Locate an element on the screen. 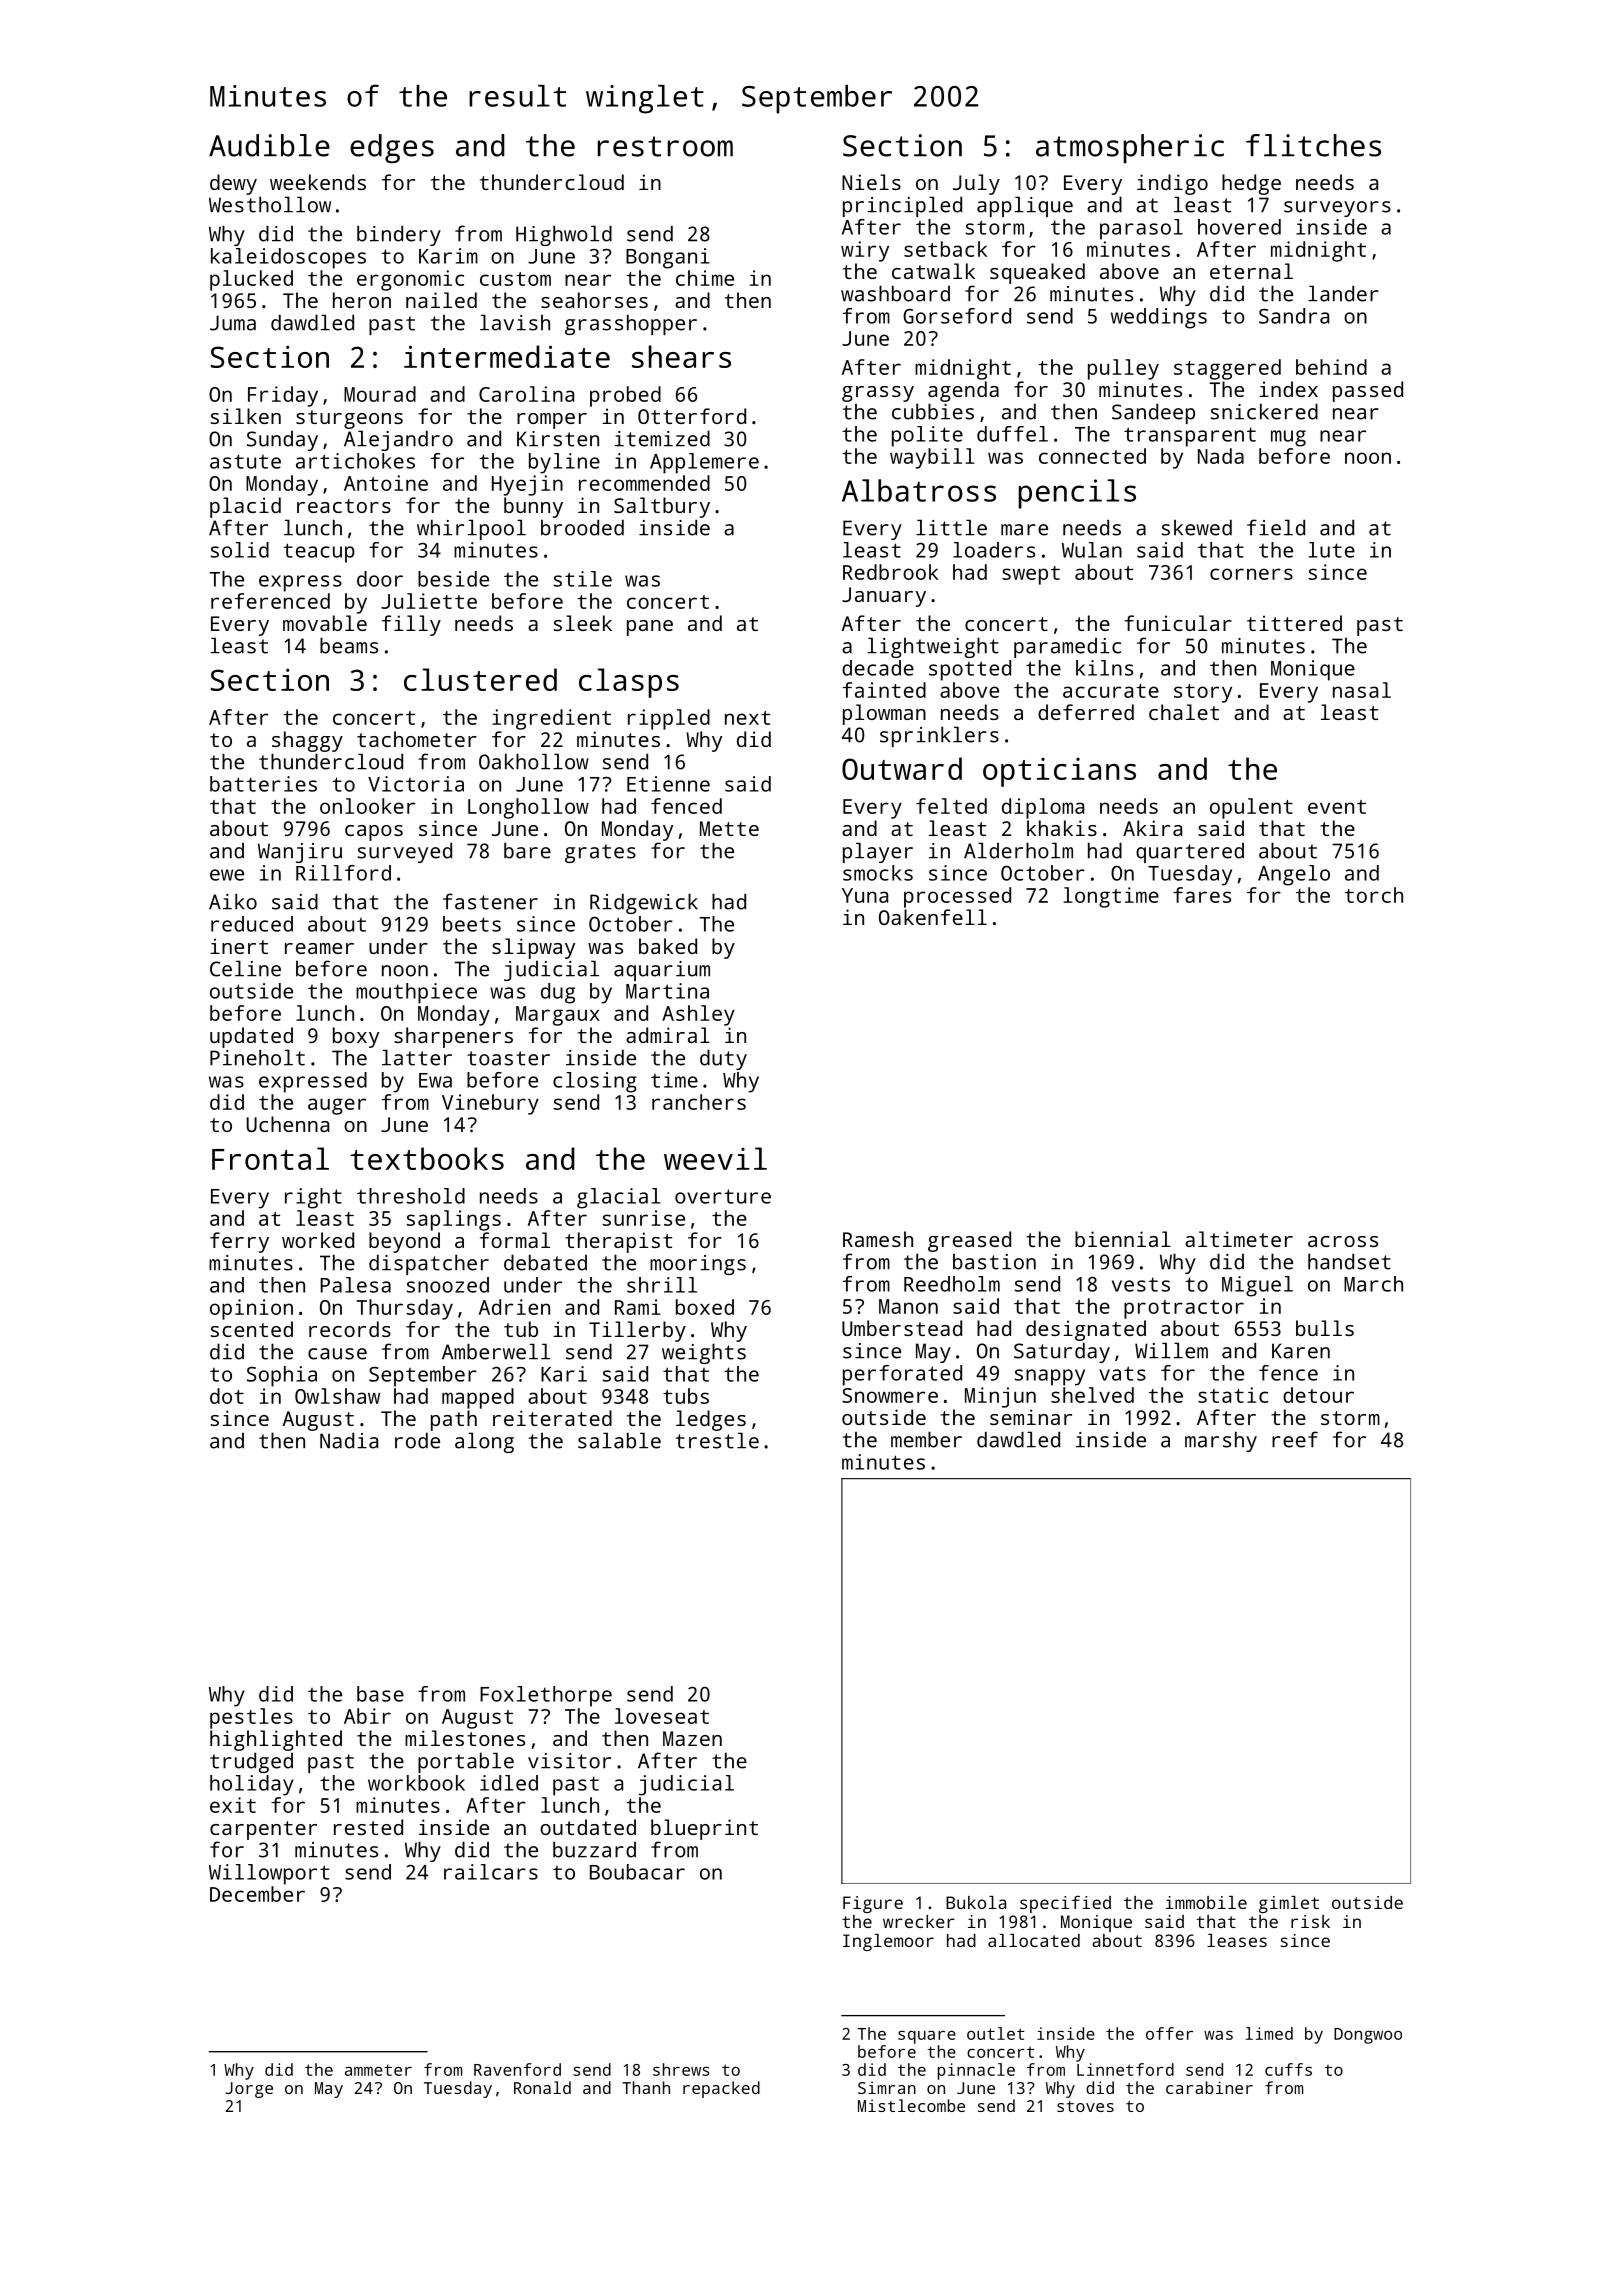 This screenshot has height=2292, width=1620. flitches is located at coordinates (1313, 145).
